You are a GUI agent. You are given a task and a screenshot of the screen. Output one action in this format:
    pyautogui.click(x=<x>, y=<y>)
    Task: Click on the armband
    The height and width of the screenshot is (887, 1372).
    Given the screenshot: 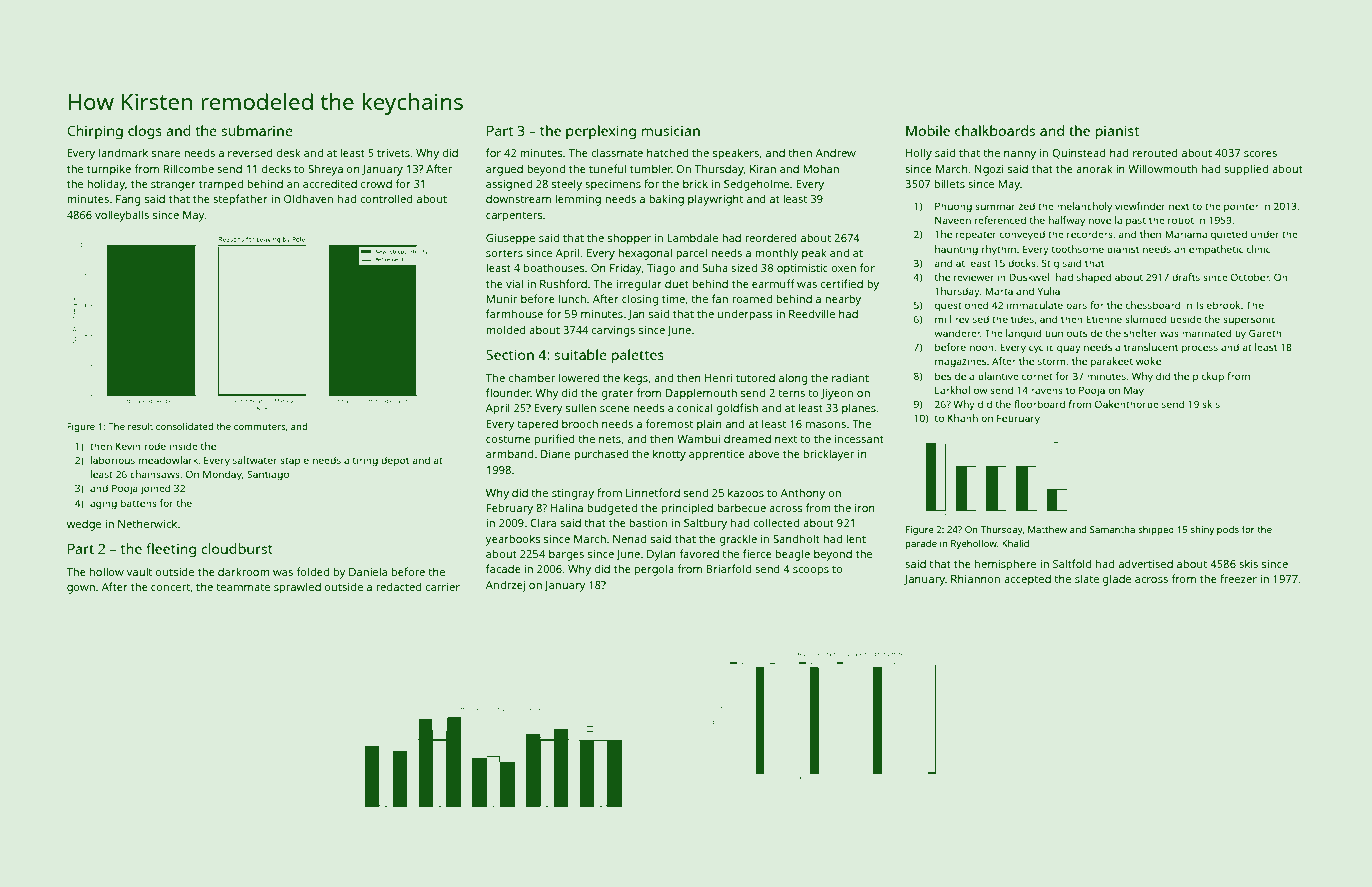 What is the action you would take?
    pyautogui.click(x=510, y=453)
